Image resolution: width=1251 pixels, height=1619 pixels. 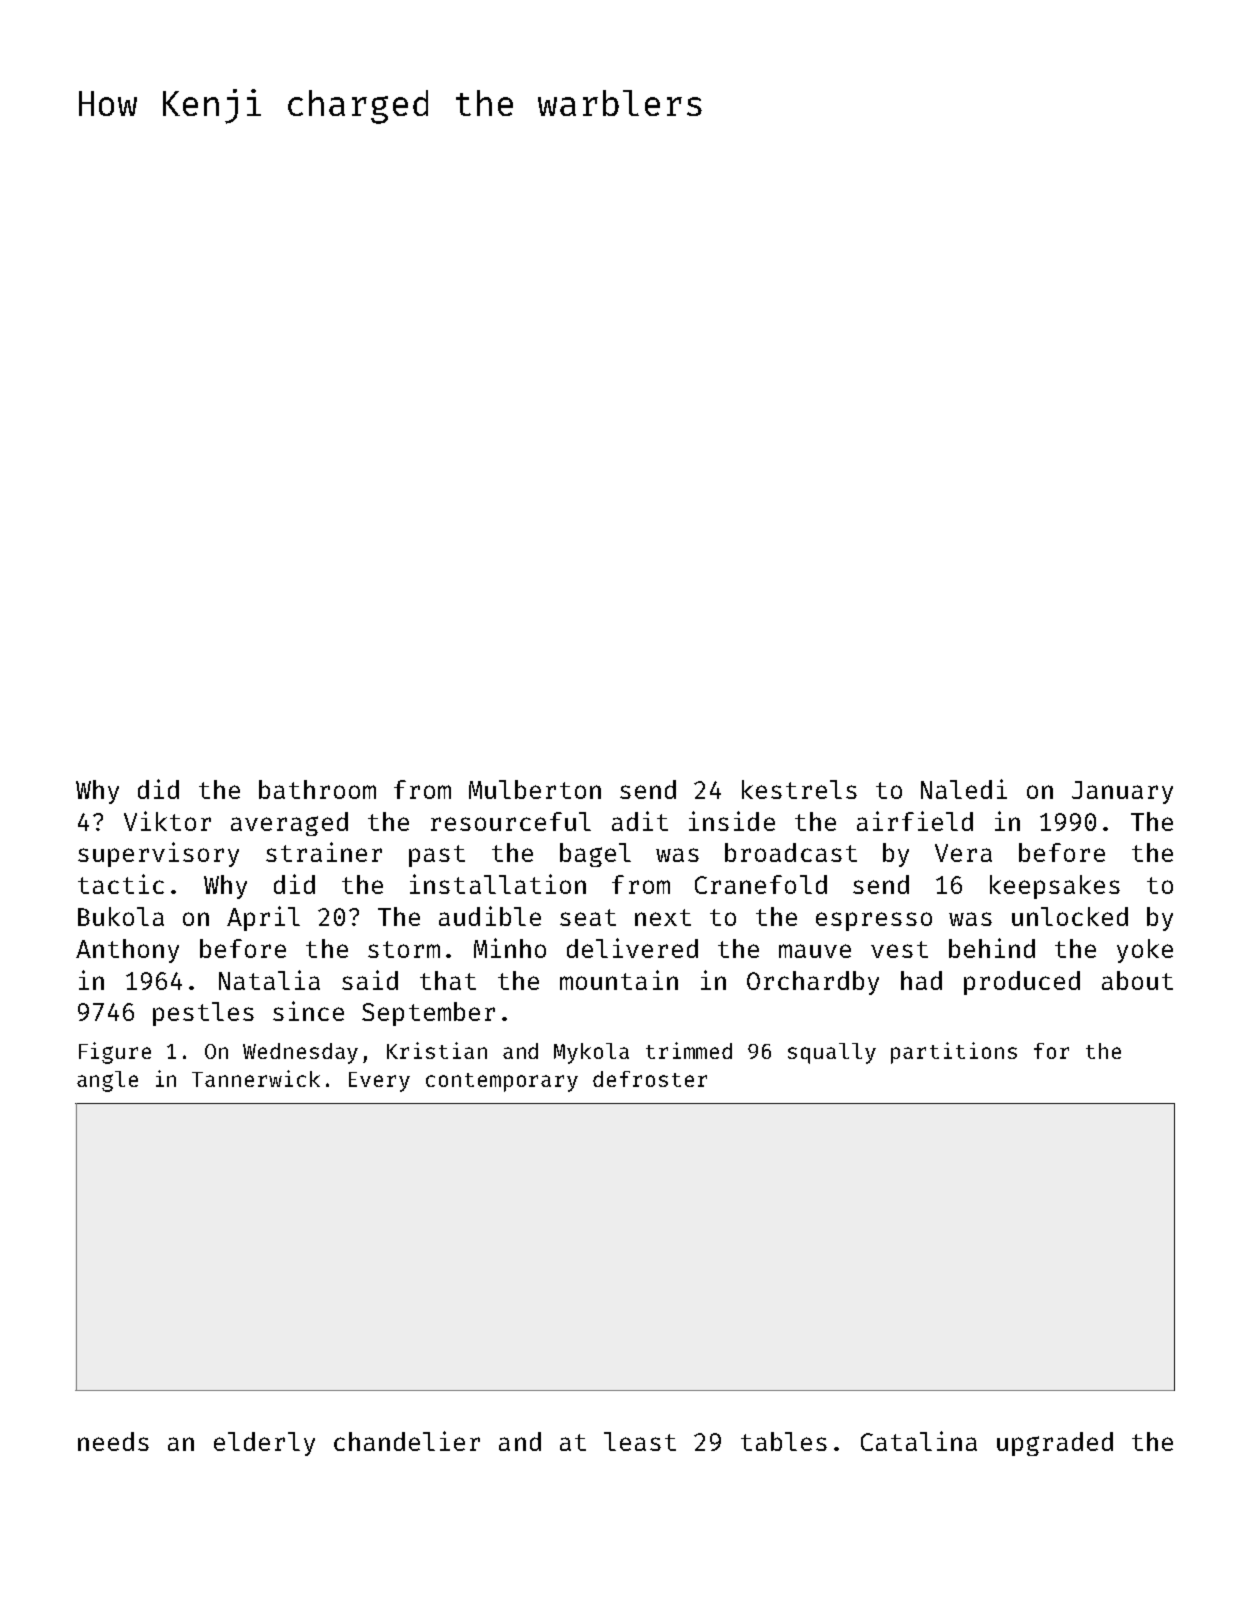 What do you see at coordinates (502, 1082) in the image?
I see `contemporary` at bounding box center [502, 1082].
